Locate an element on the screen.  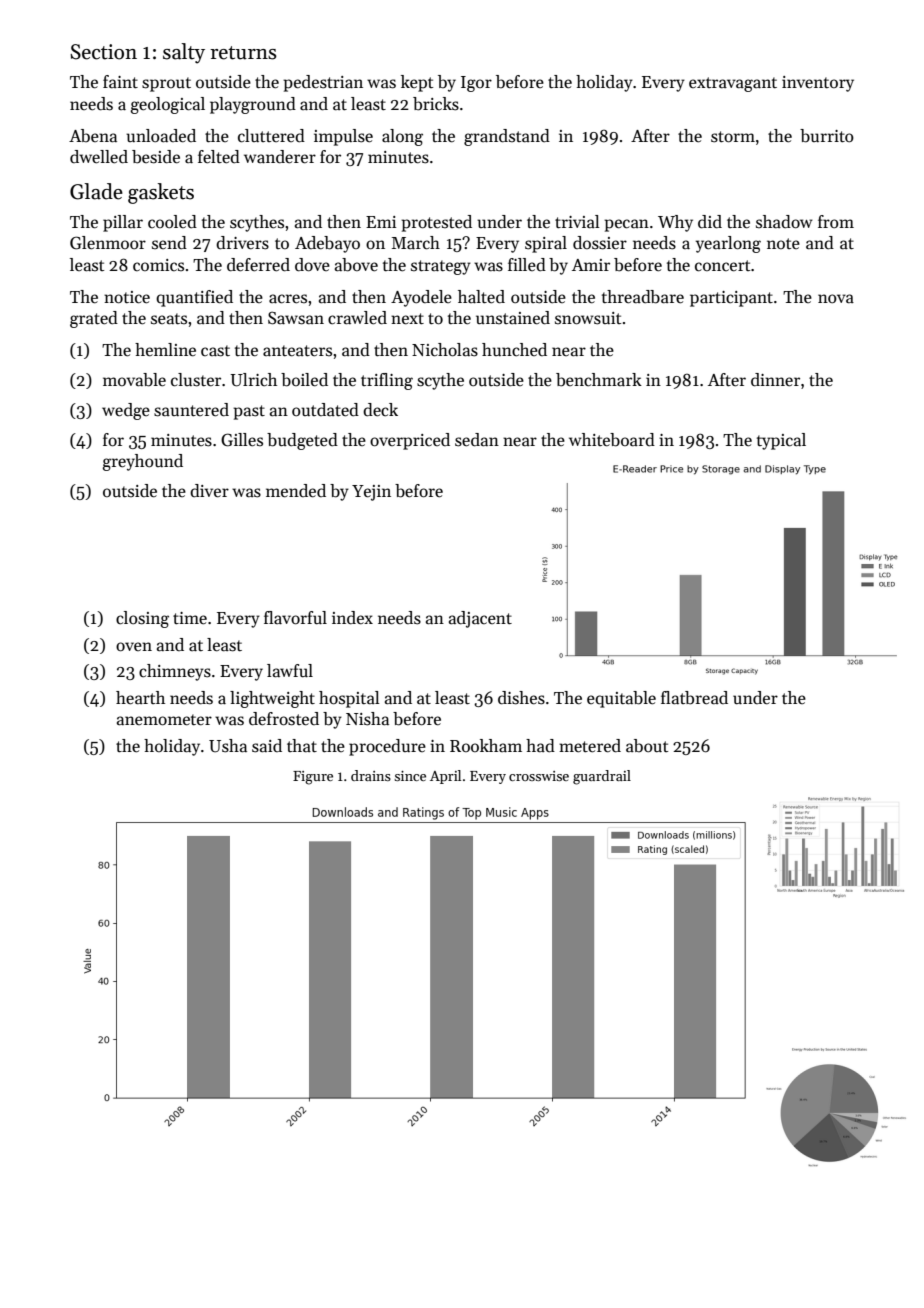
protested is located at coordinates (436, 223).
